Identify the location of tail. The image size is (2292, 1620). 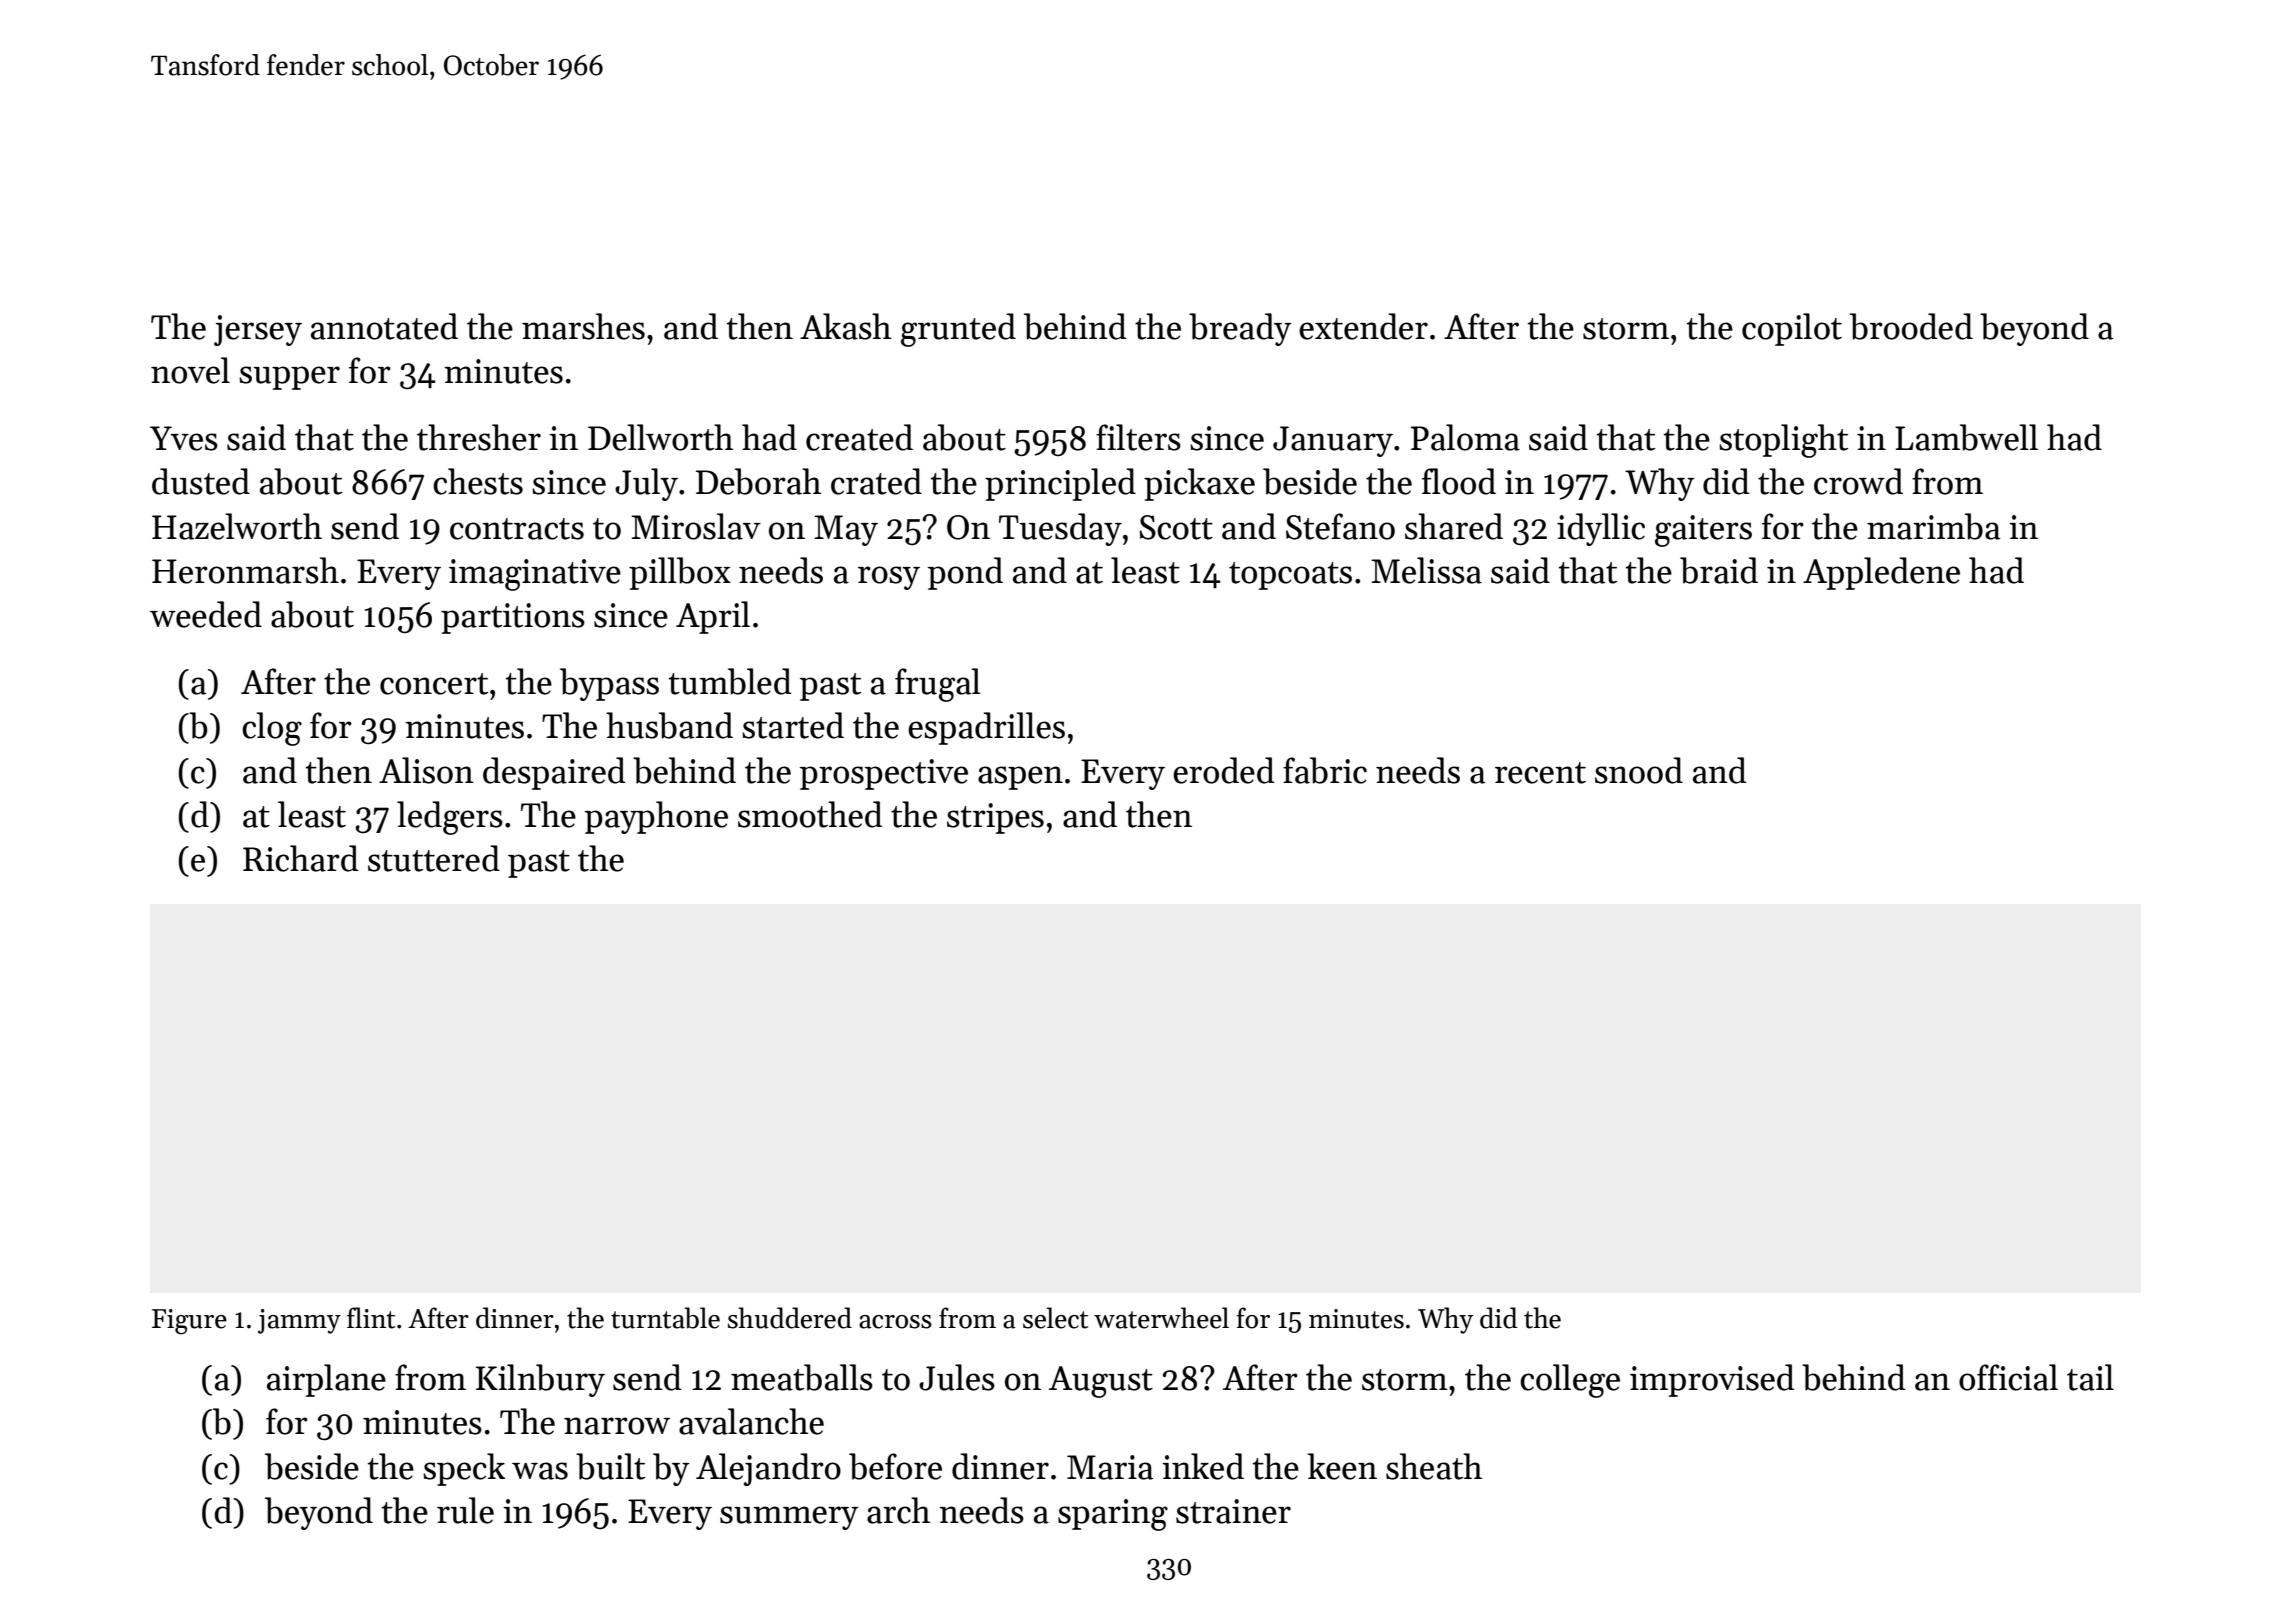
(2090, 1377).
